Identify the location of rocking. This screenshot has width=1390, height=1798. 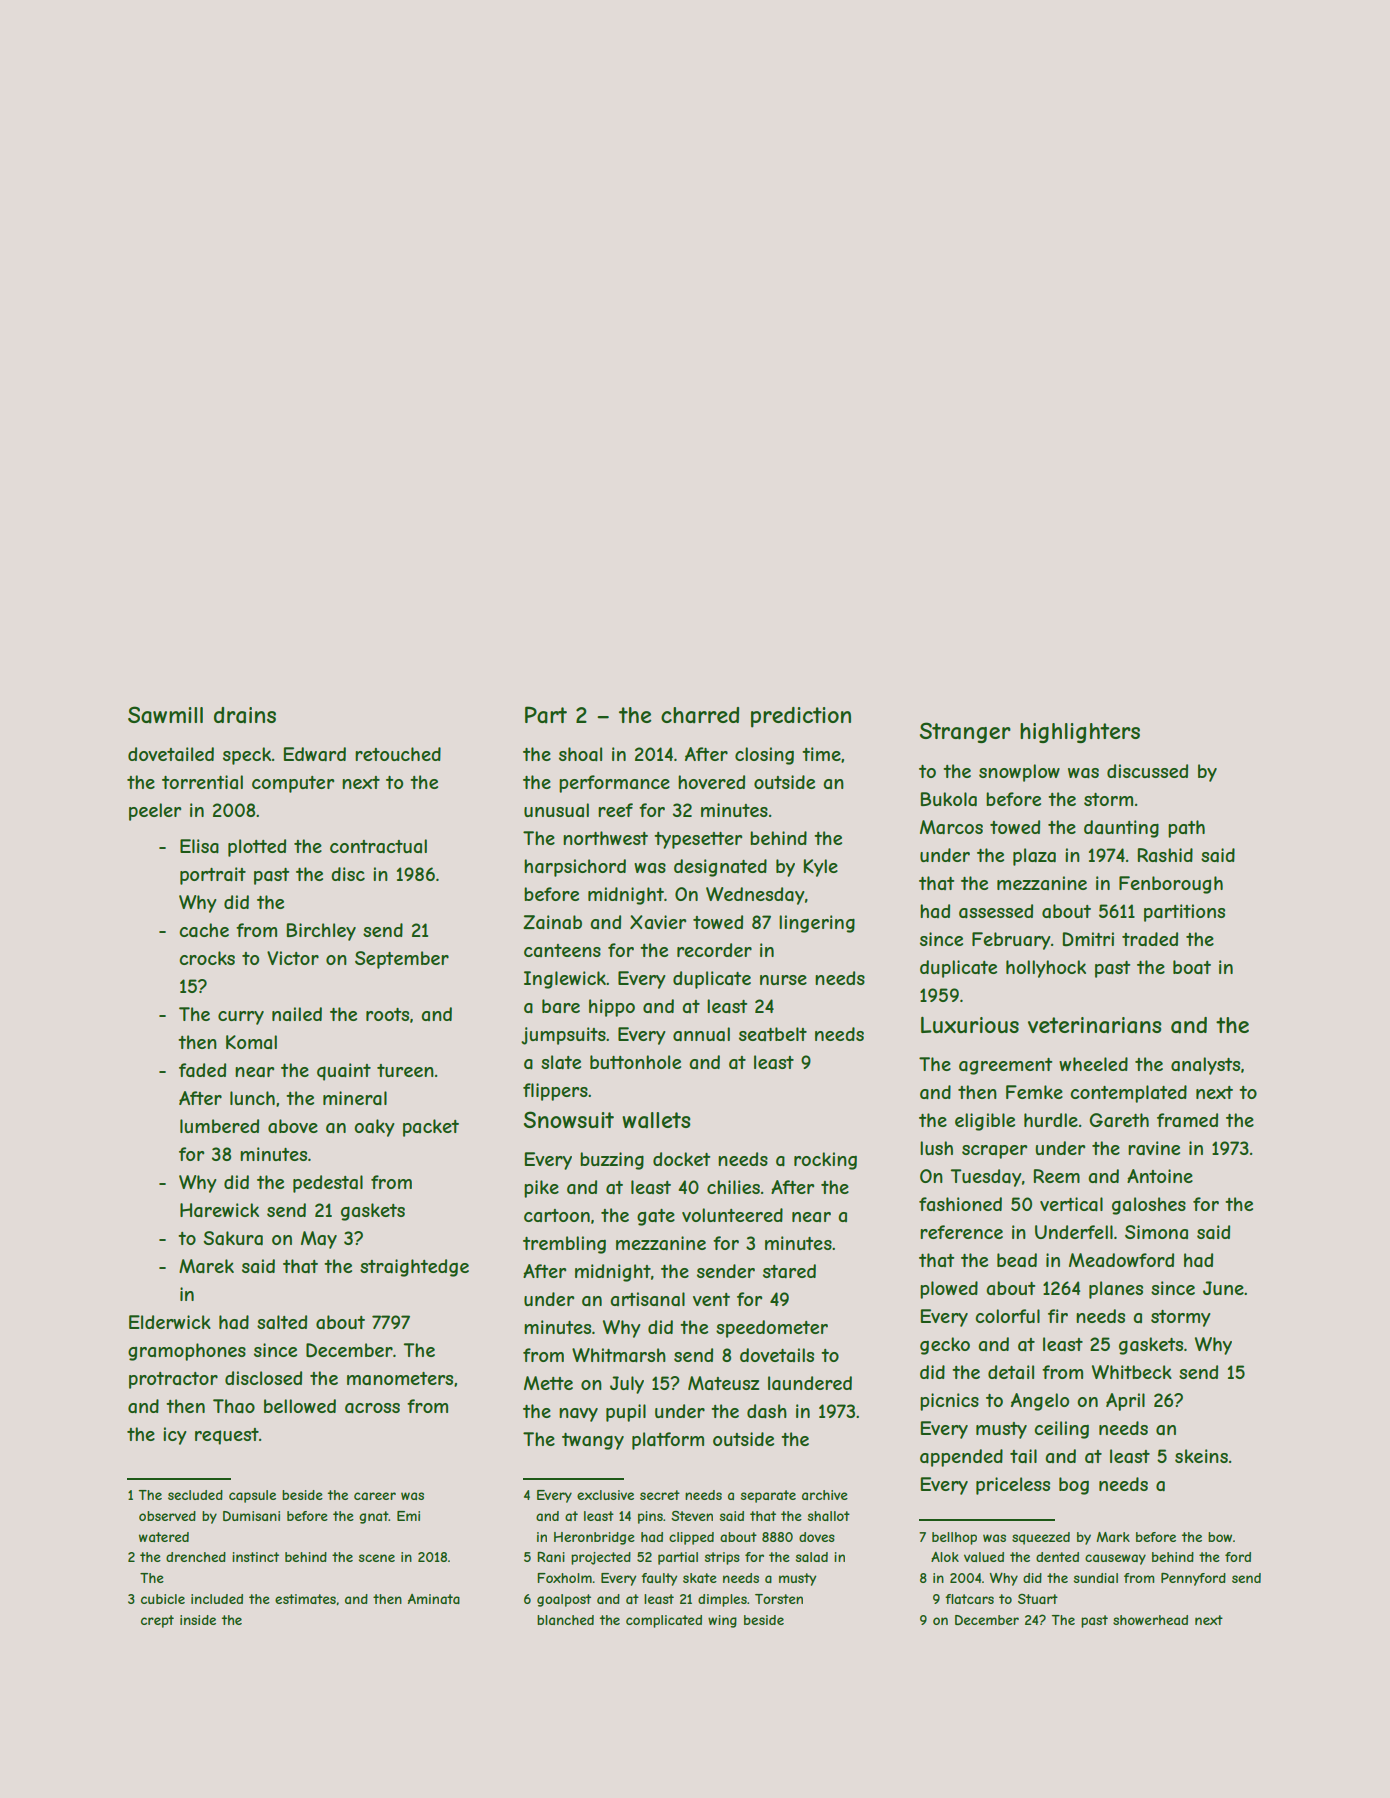
(825, 1161).
